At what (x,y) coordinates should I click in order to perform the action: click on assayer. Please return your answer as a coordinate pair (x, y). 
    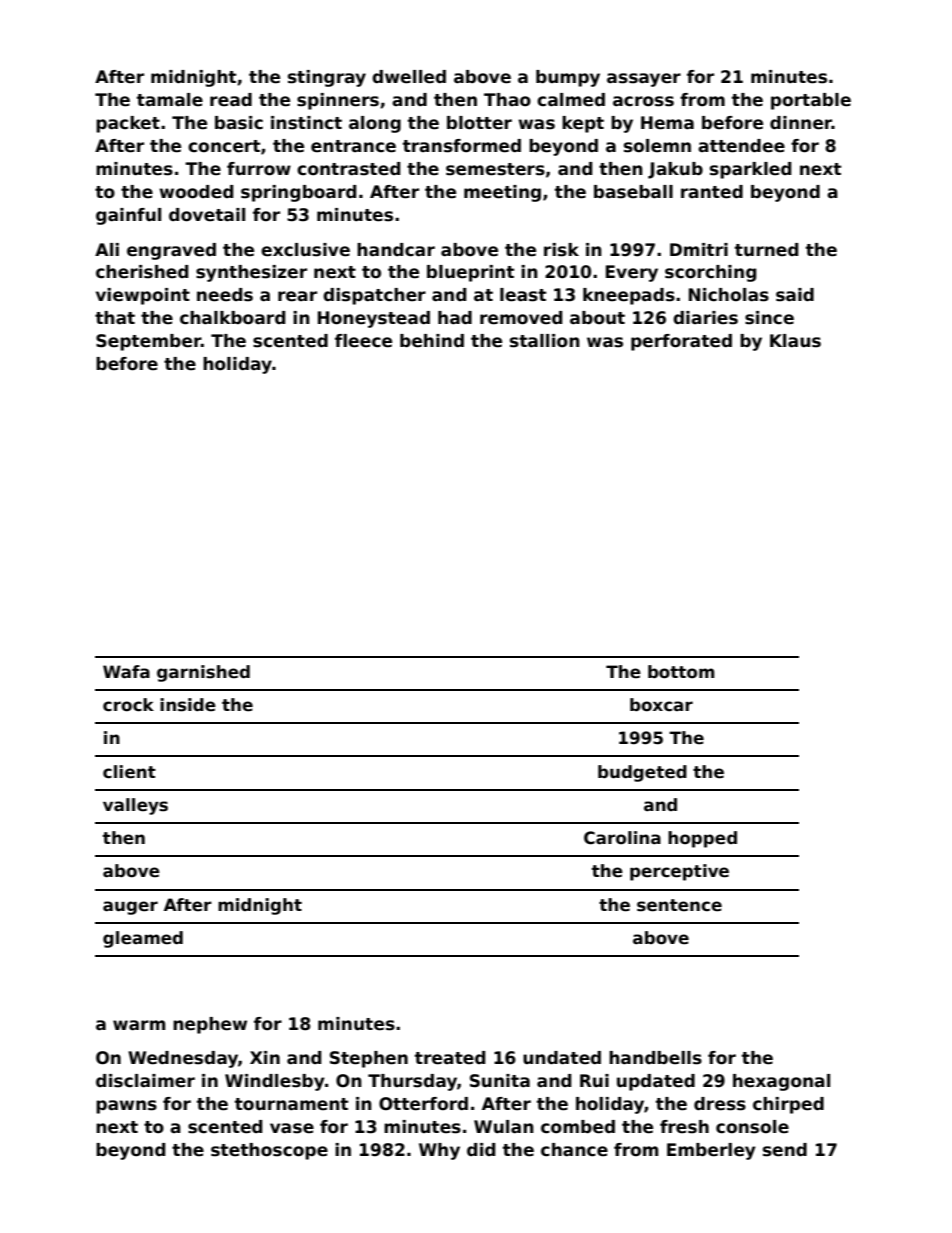
    Looking at the image, I should click on (644, 80).
